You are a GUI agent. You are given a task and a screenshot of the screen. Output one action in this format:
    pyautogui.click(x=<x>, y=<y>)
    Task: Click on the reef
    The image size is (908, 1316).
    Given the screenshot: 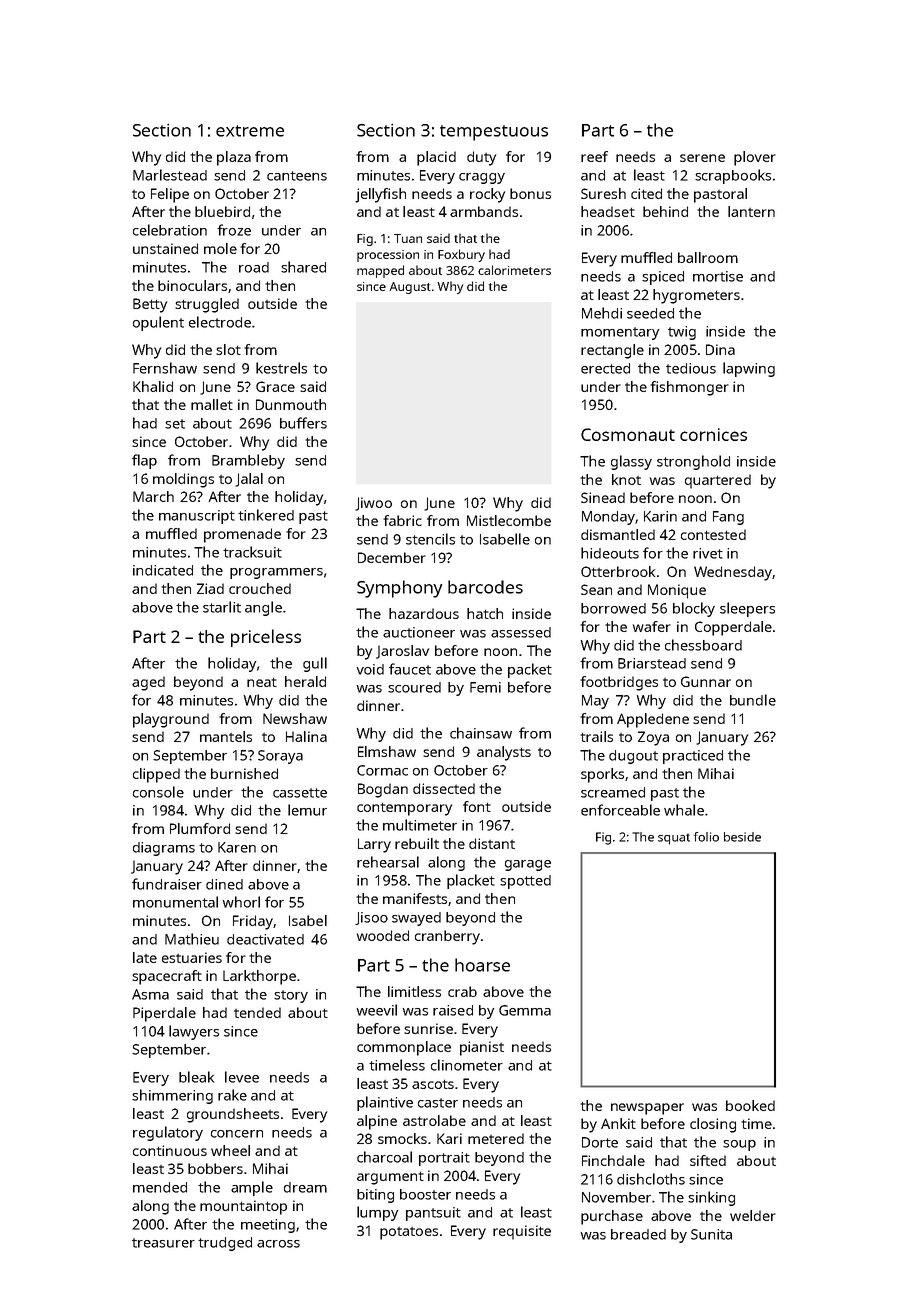 What is the action you would take?
    pyautogui.click(x=594, y=156)
